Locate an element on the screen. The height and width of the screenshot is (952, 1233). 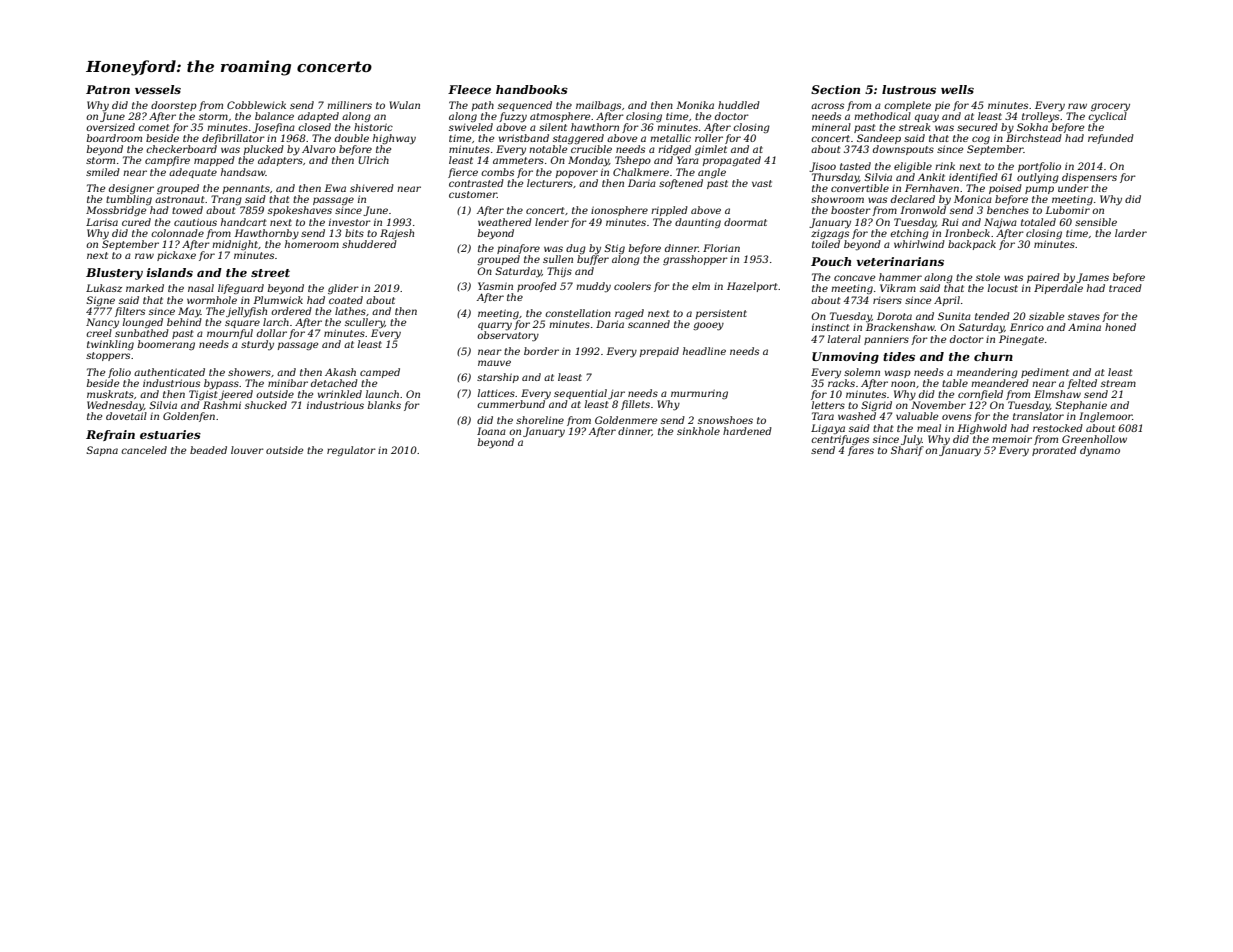
starship is located at coordinates (498, 378).
